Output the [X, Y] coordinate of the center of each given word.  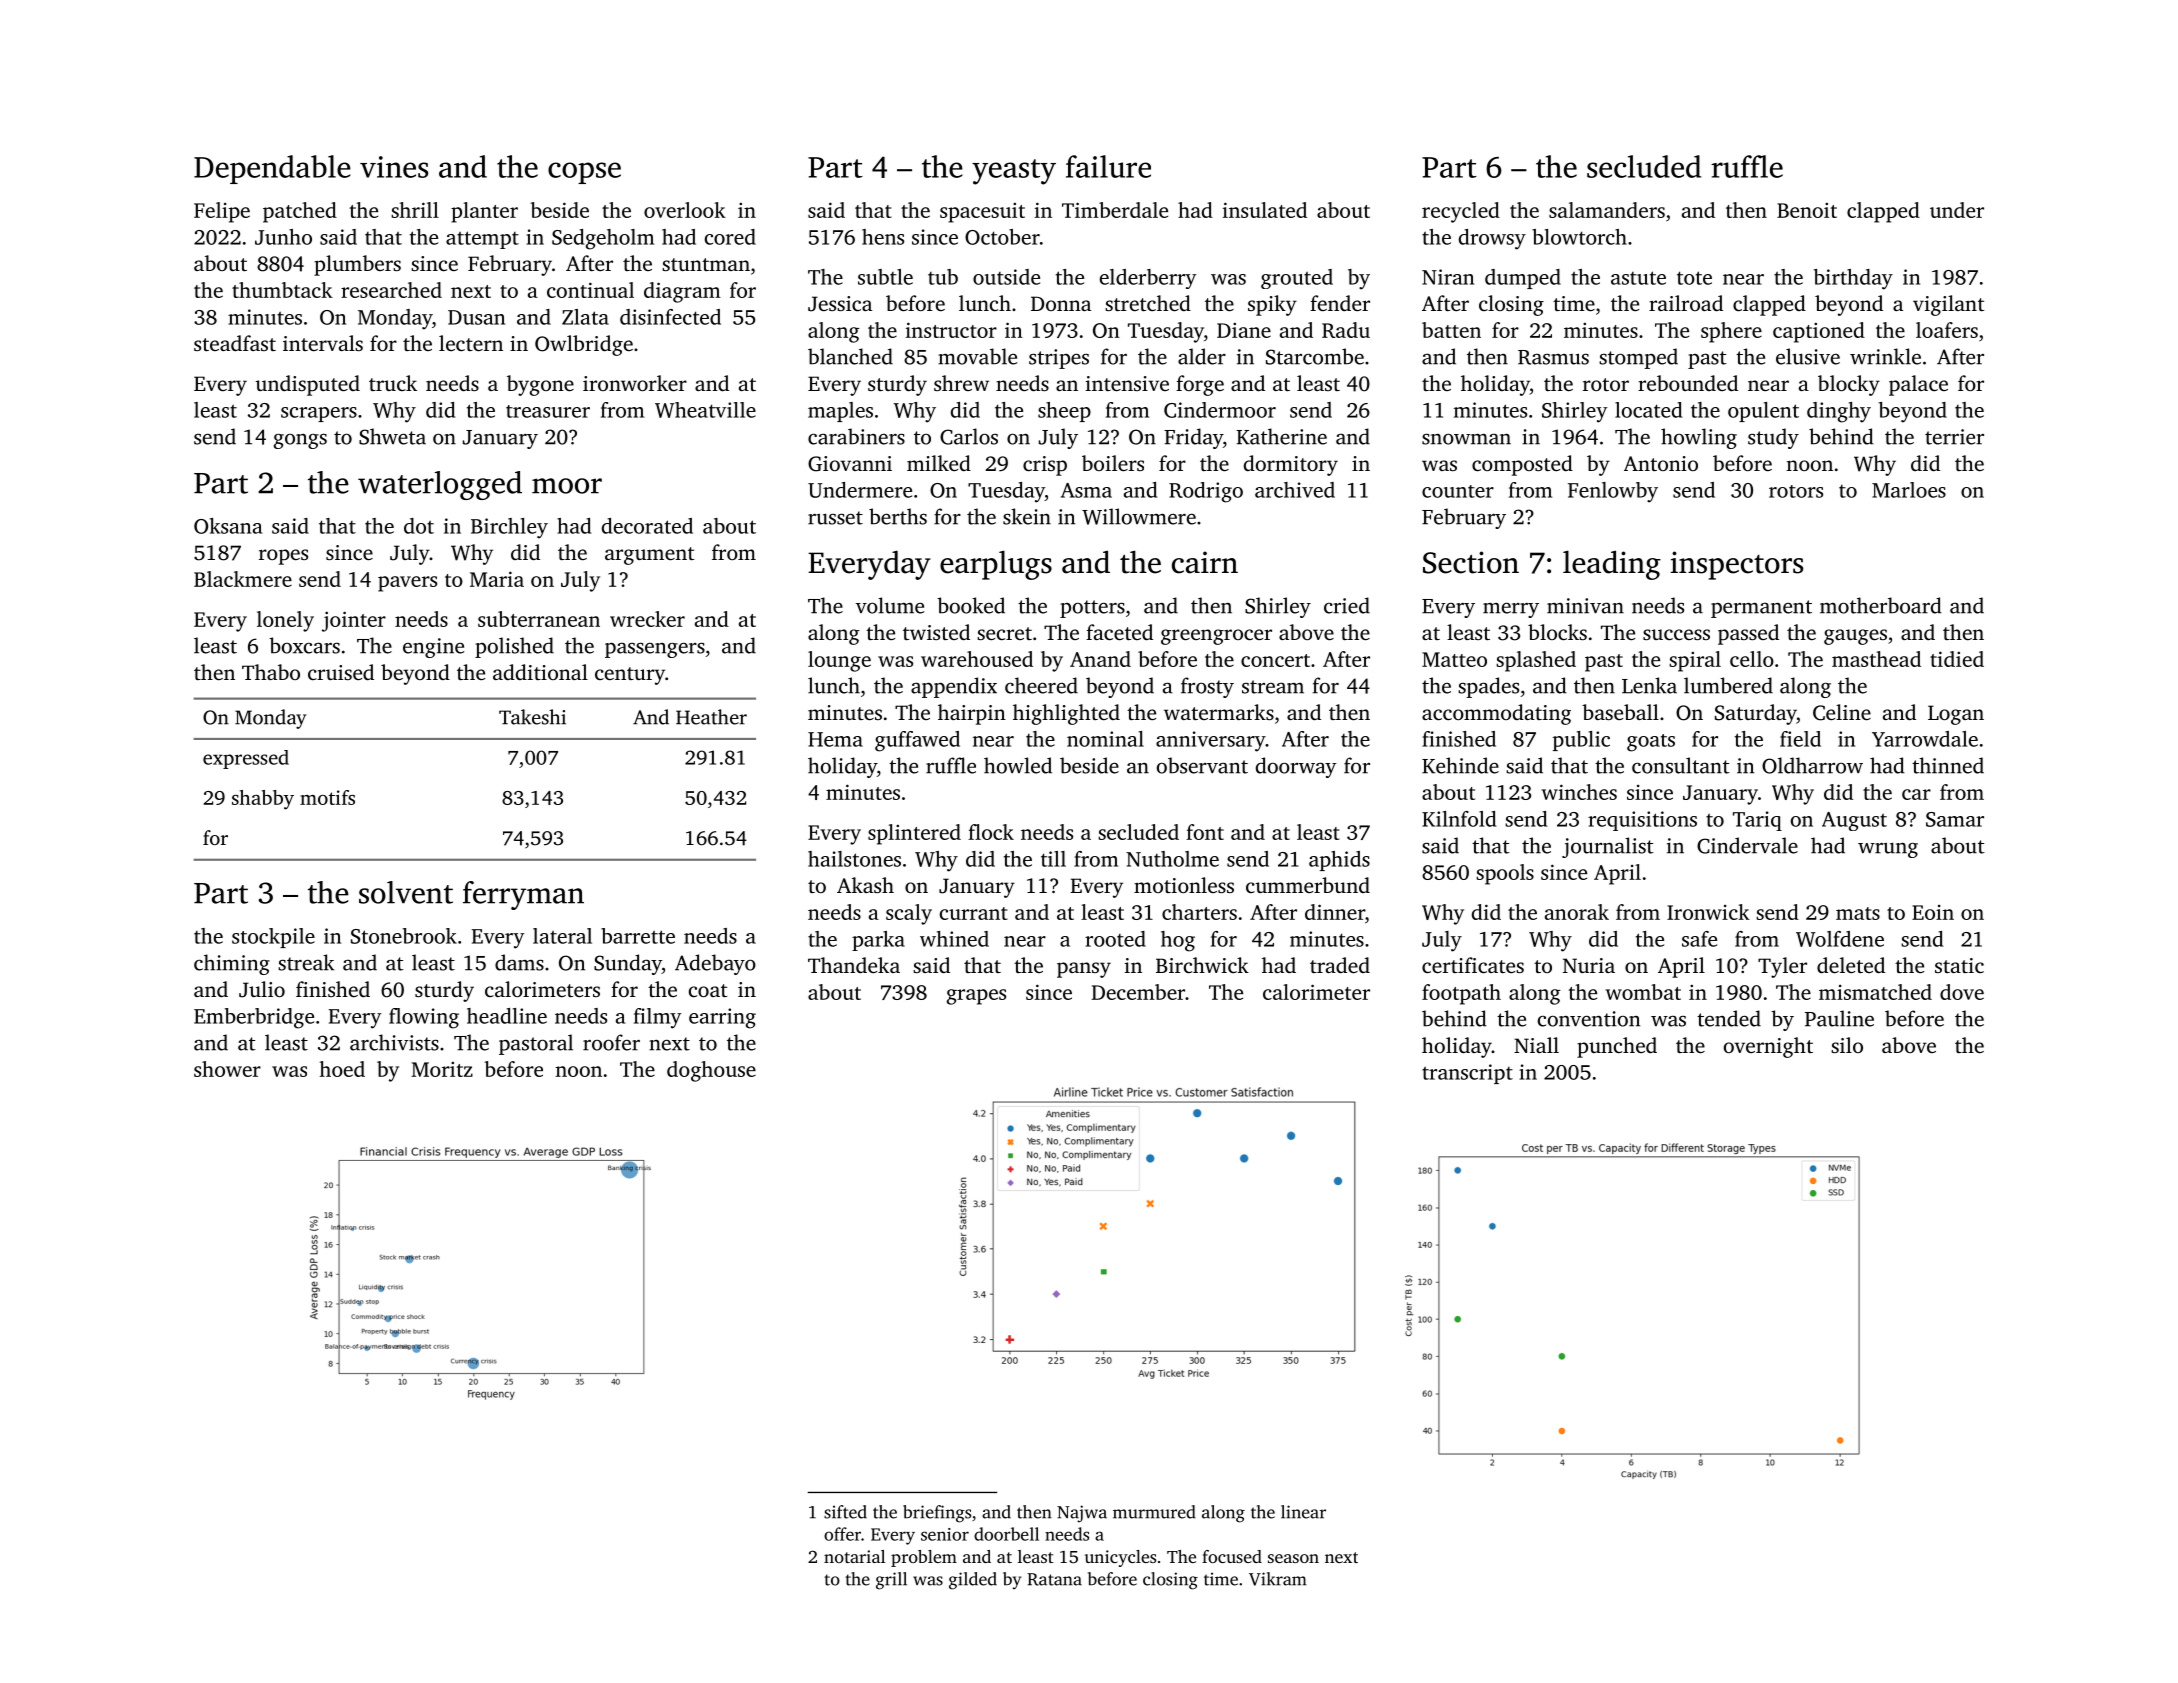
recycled [1461, 212]
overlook [685, 210]
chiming [232, 964]
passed [1748, 634]
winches [1579, 792]
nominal [1105, 739]
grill [891, 1581]
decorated [647, 526]
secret [1004, 633]
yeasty [1014, 172]
